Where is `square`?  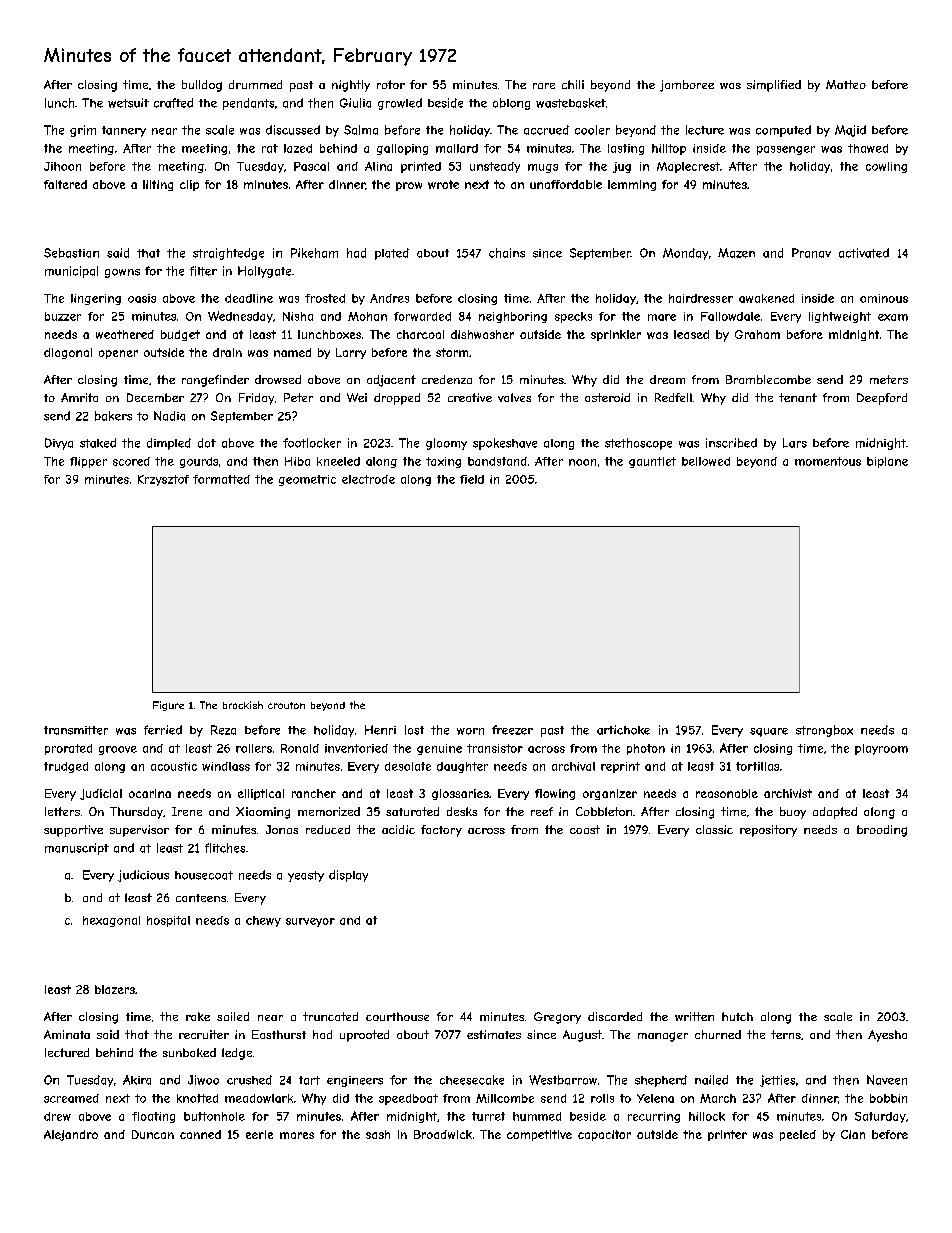
square is located at coordinates (769, 732).
